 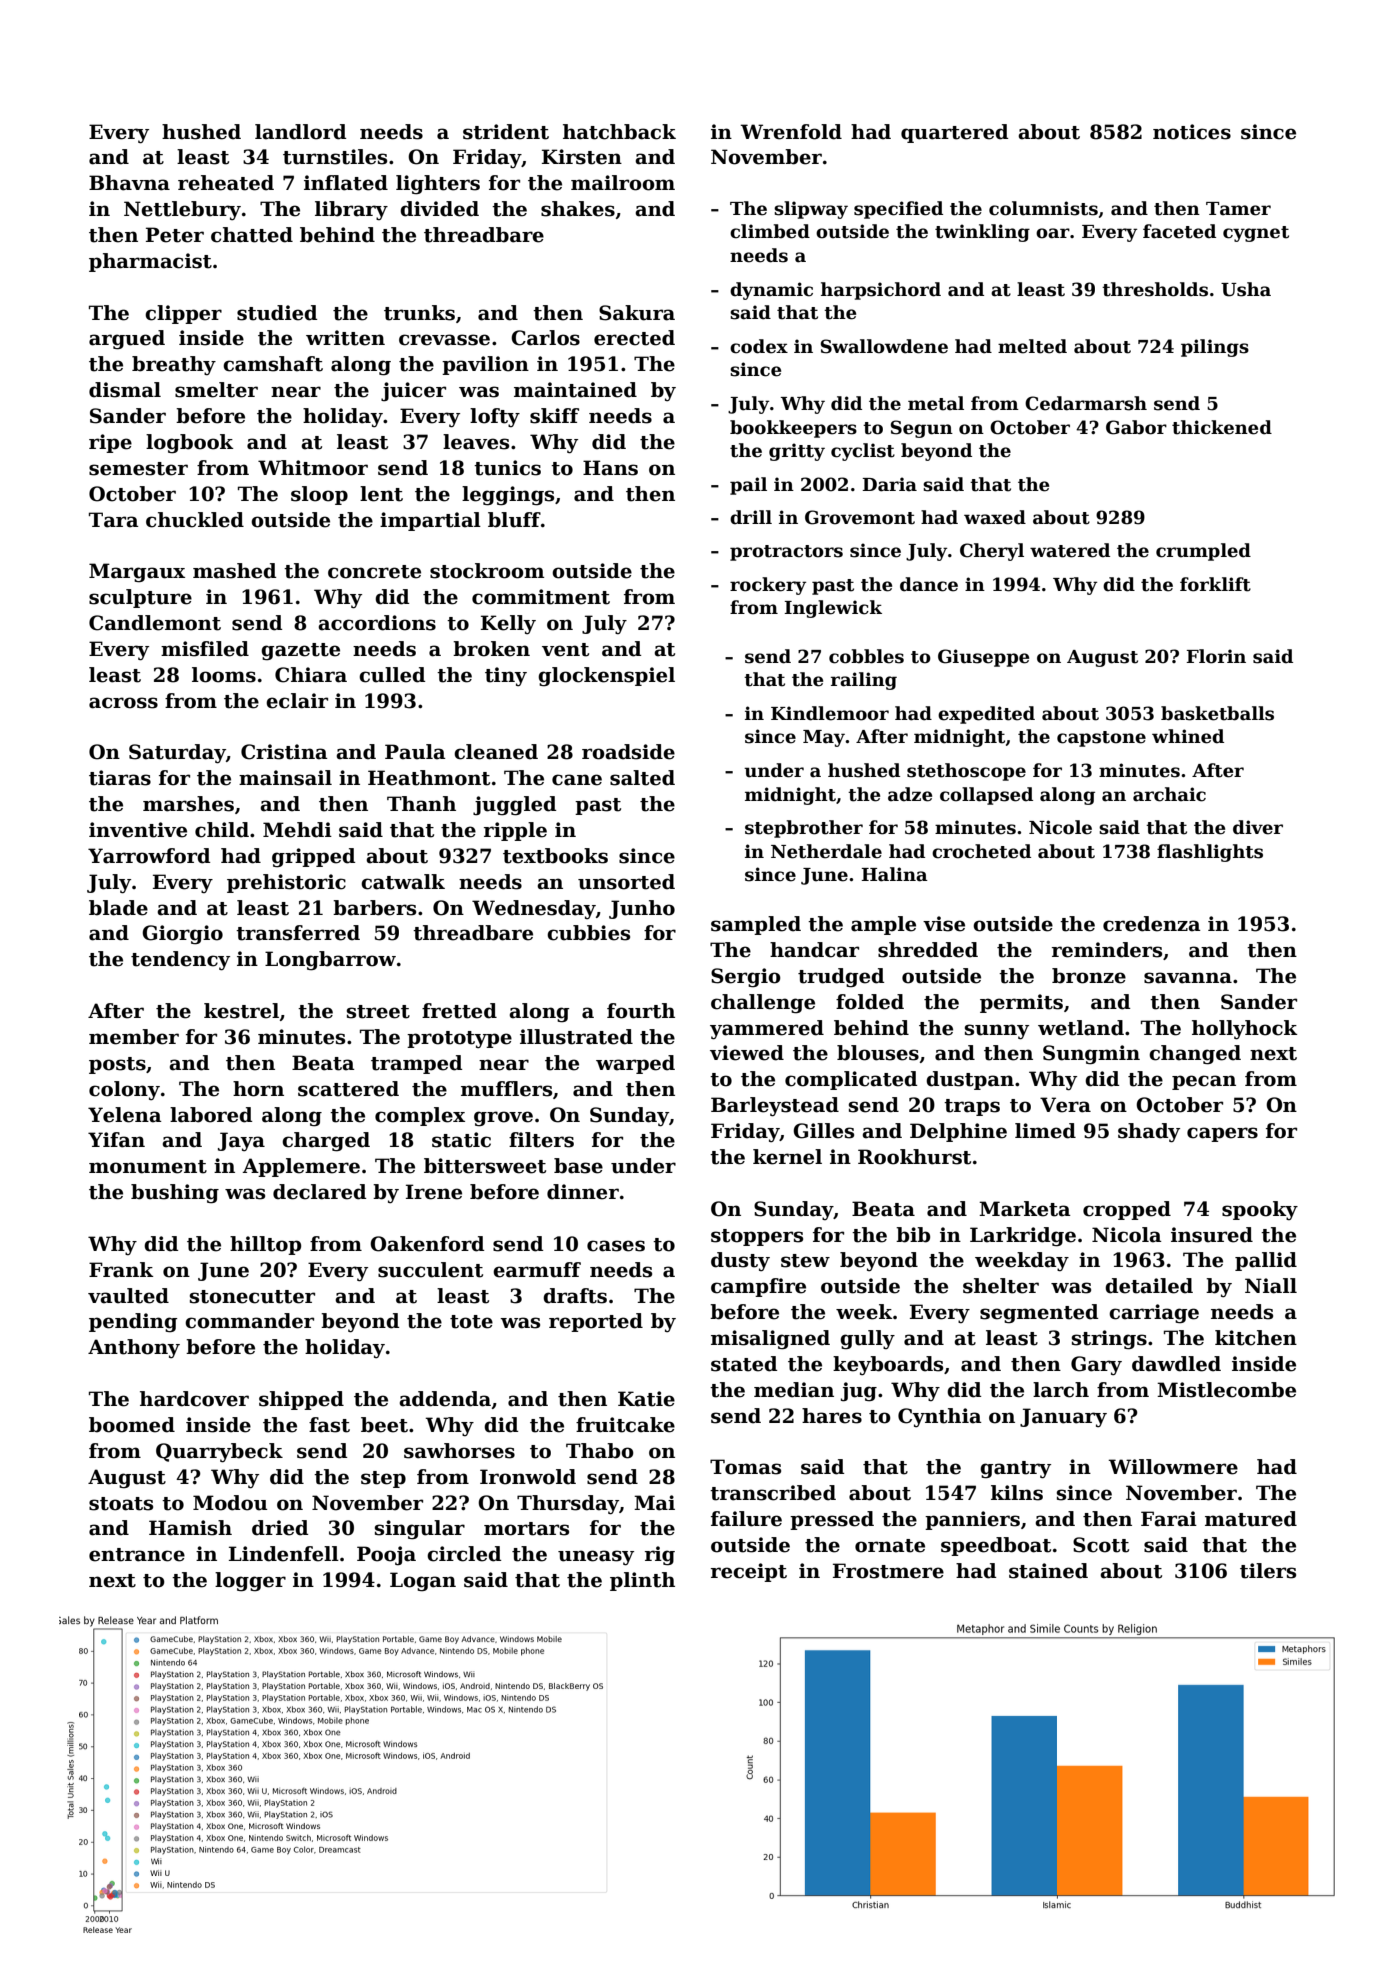 I want to click on reminders, so click(x=1107, y=950).
